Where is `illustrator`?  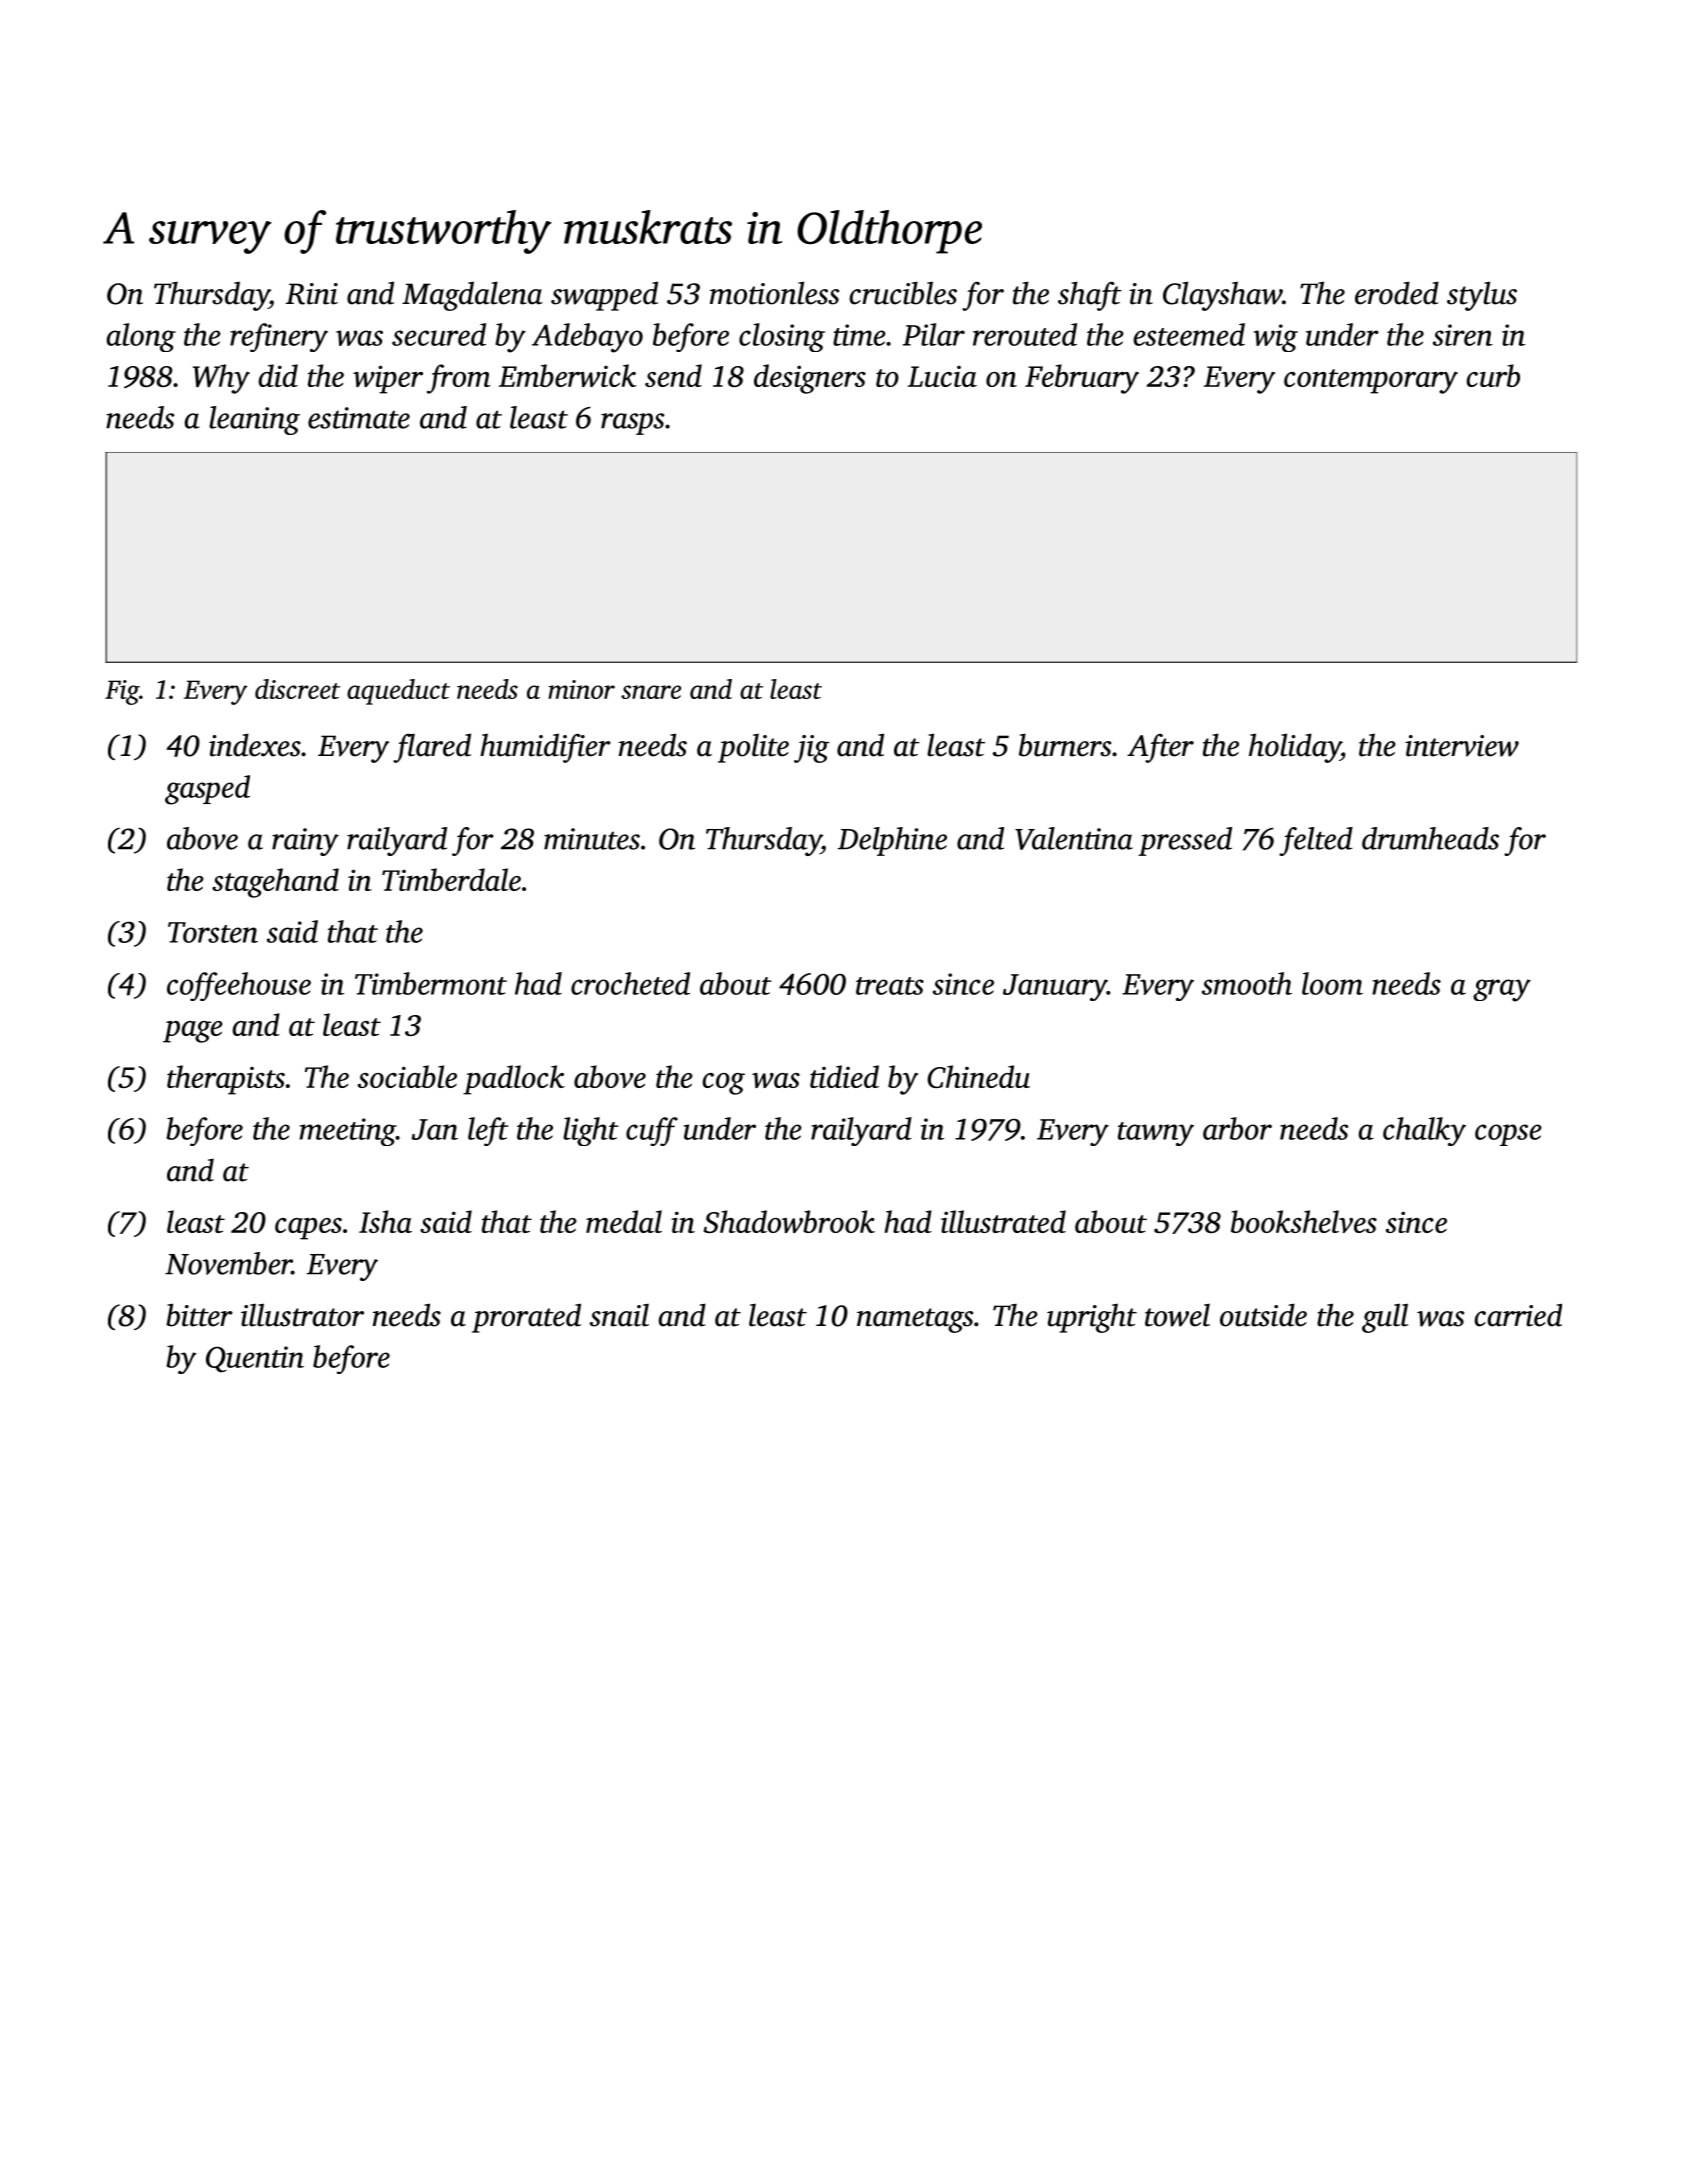 illustrator is located at coordinates (302, 1315).
